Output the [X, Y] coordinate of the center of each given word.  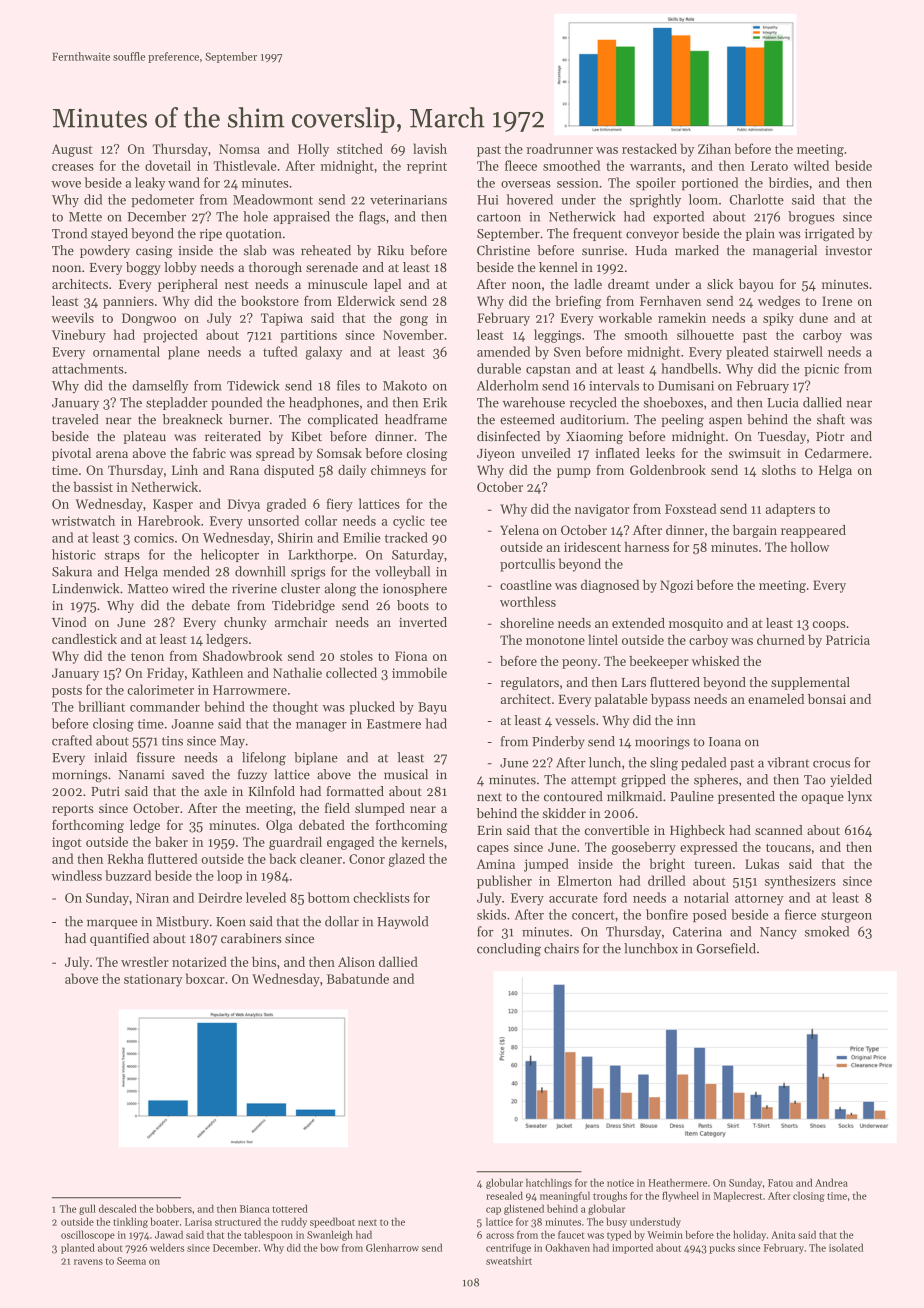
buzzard [128, 875]
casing [154, 252]
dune [813, 317]
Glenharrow [392, 1247]
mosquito [696, 624]
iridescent [592, 546]
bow [330, 1247]
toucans [788, 848]
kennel [558, 267]
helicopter [230, 555]
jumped [546, 865]
